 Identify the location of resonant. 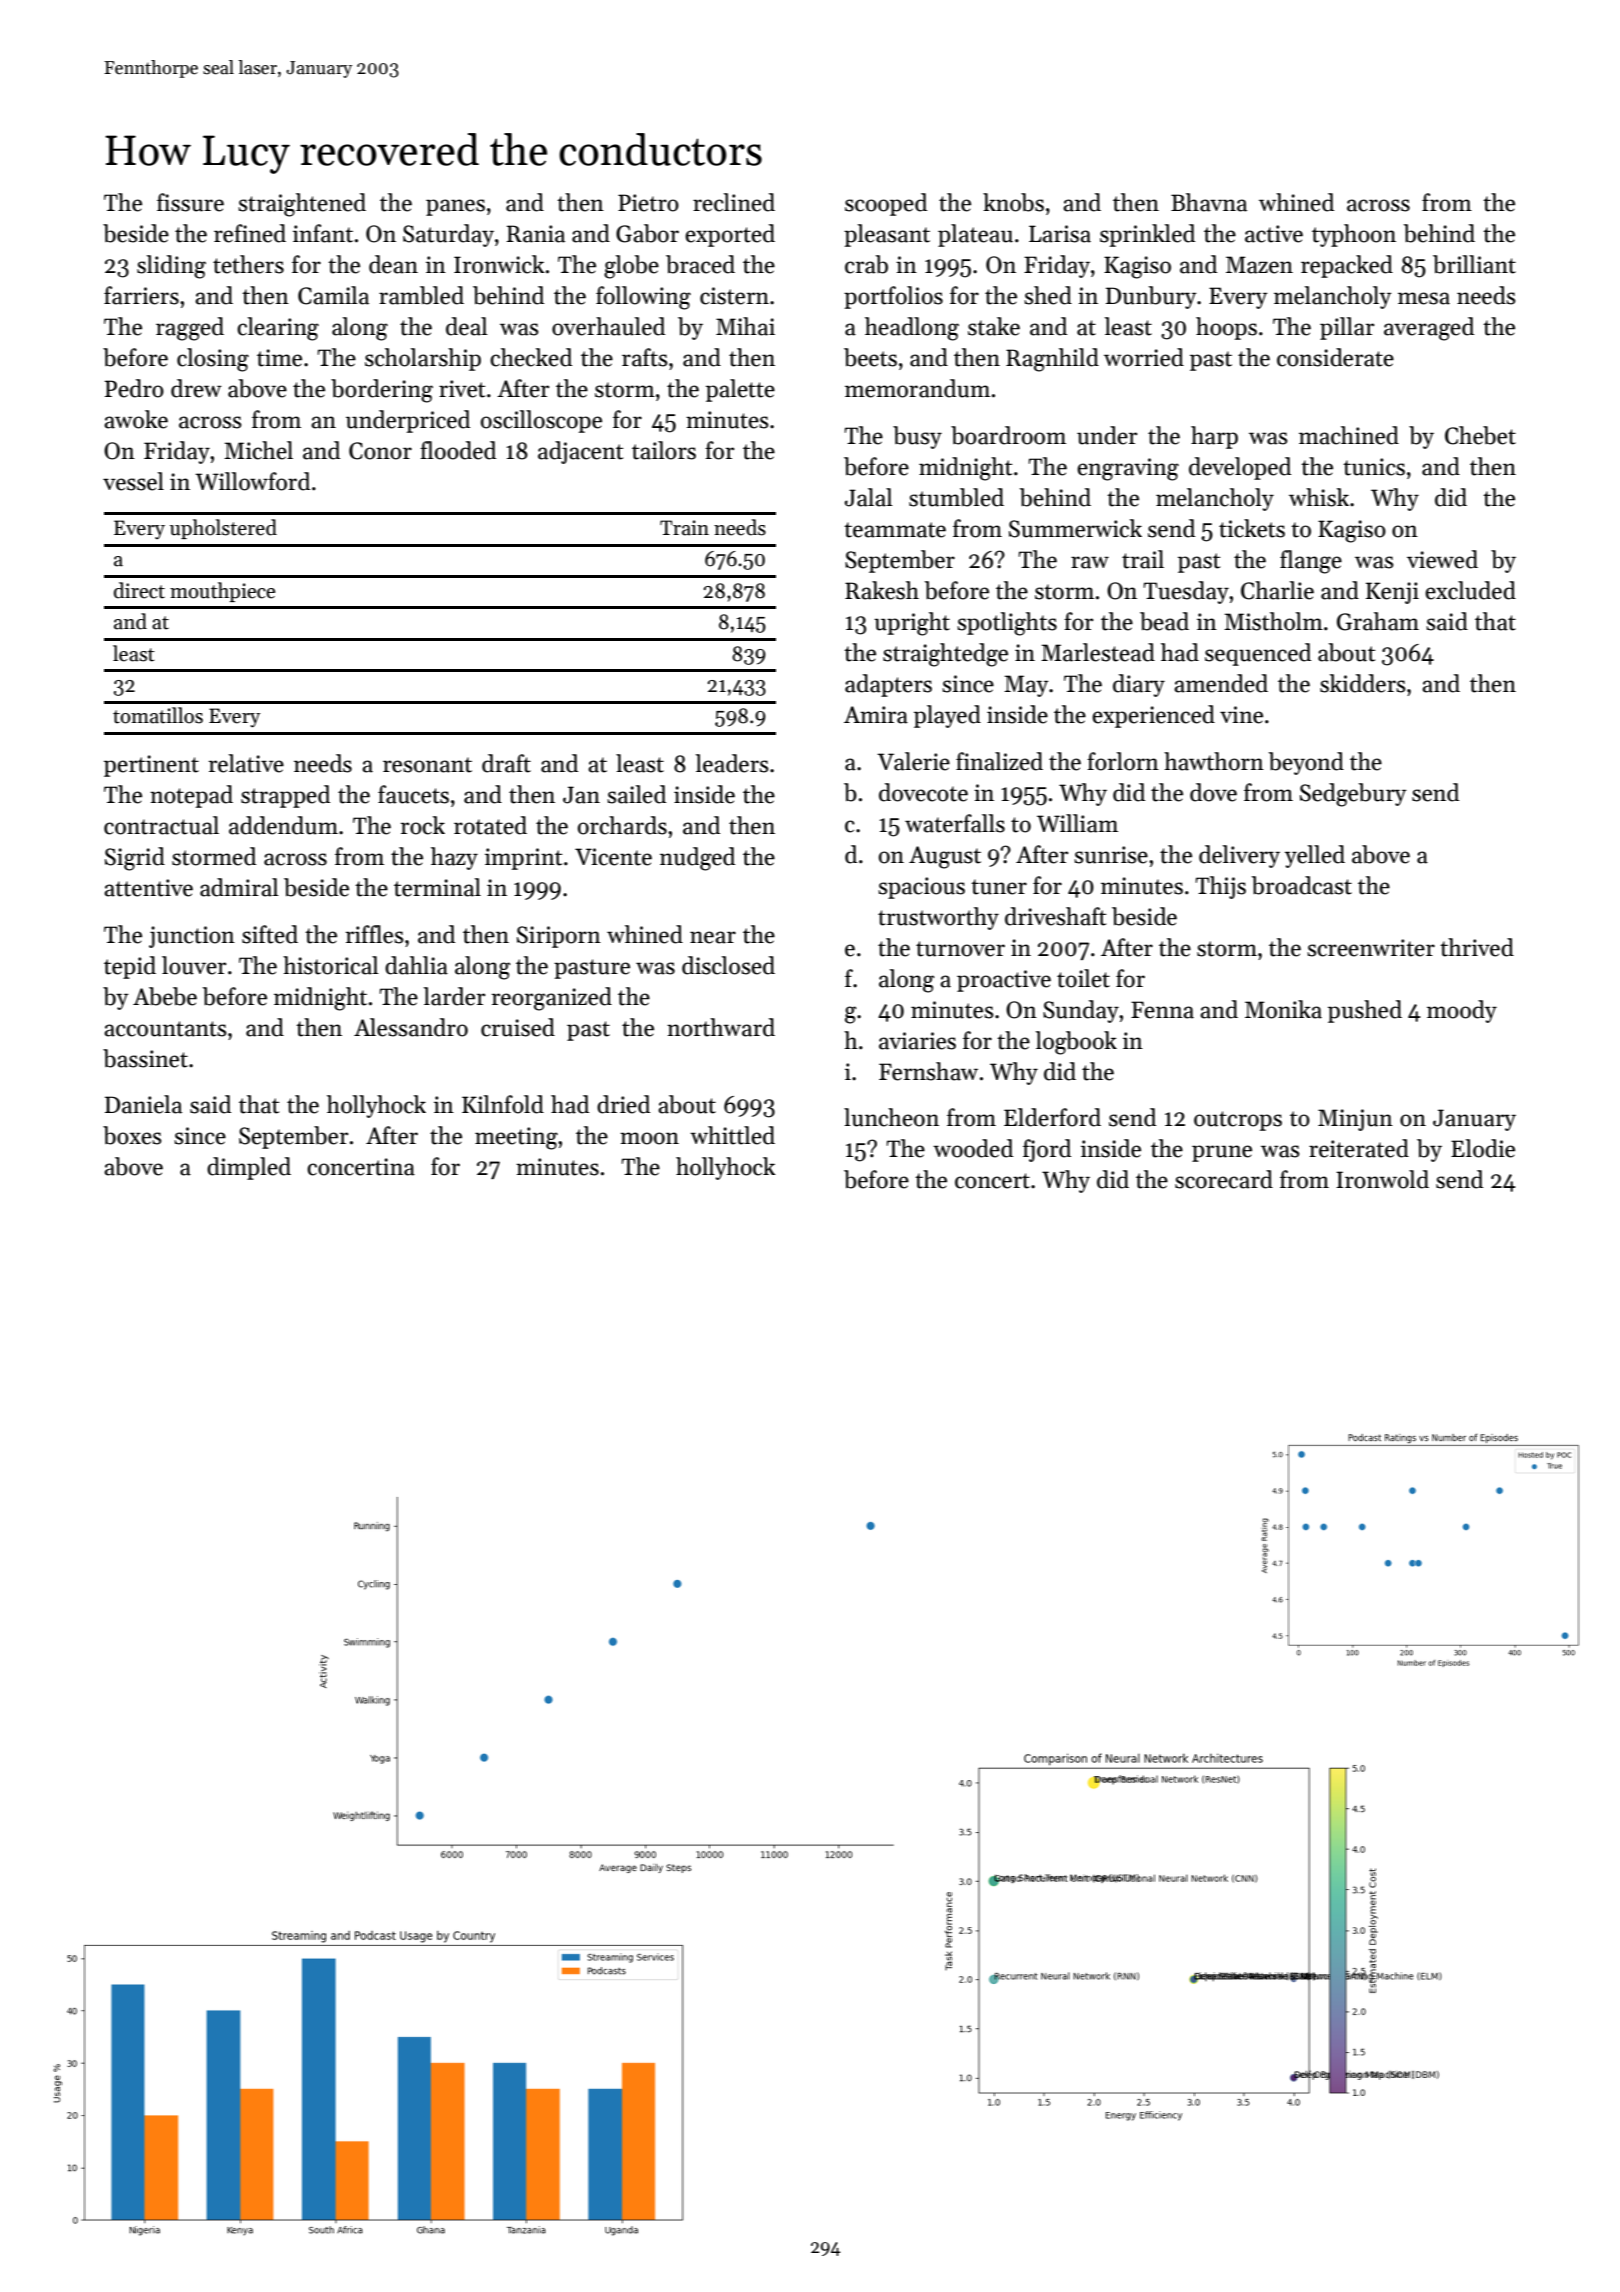
(427, 765).
